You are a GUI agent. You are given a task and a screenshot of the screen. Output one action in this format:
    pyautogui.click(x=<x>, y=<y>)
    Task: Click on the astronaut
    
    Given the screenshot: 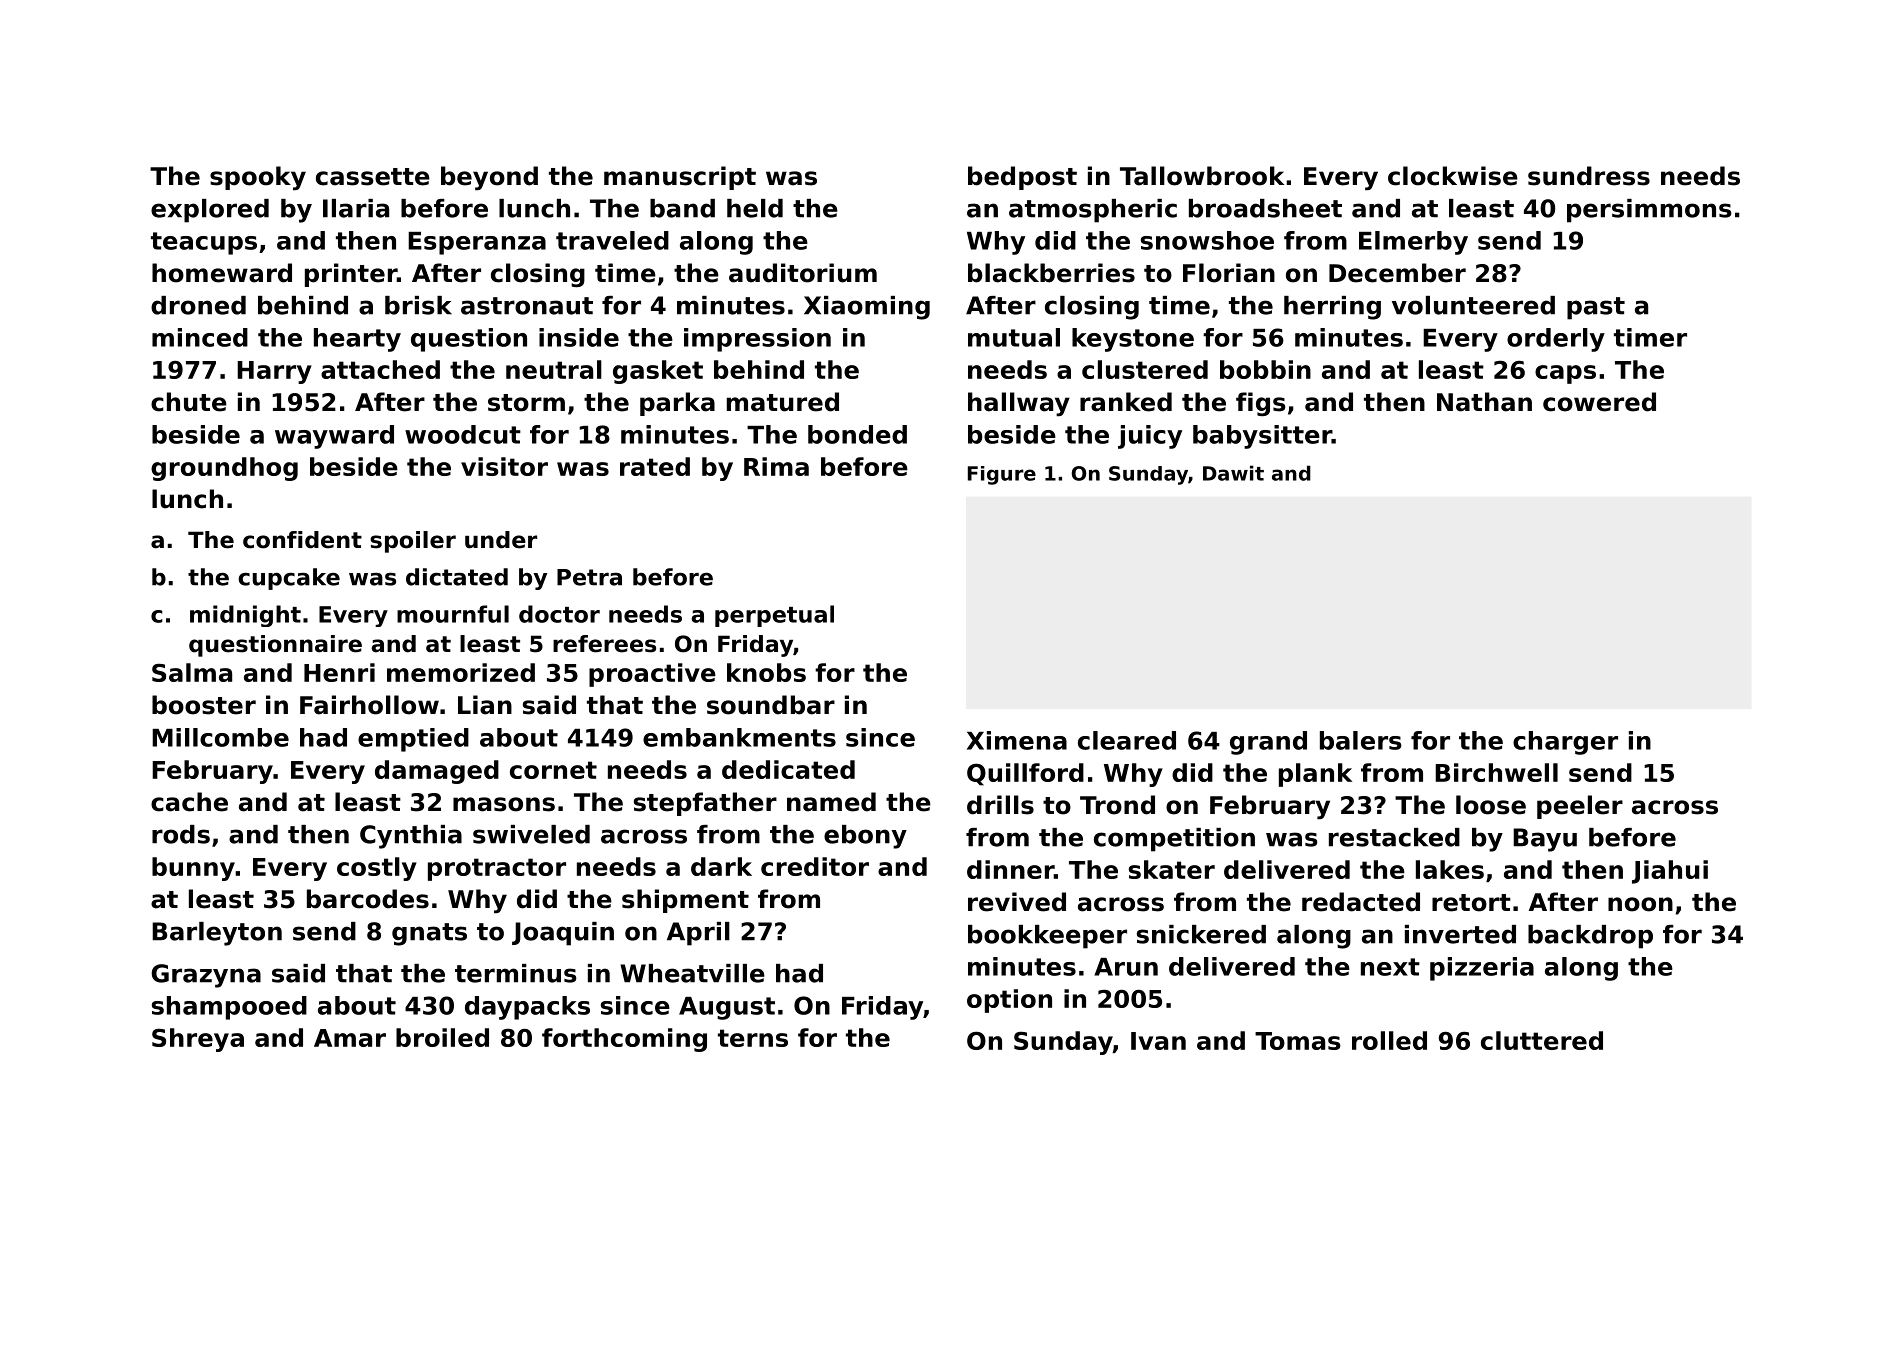 What is the action you would take?
    pyautogui.click(x=527, y=306)
